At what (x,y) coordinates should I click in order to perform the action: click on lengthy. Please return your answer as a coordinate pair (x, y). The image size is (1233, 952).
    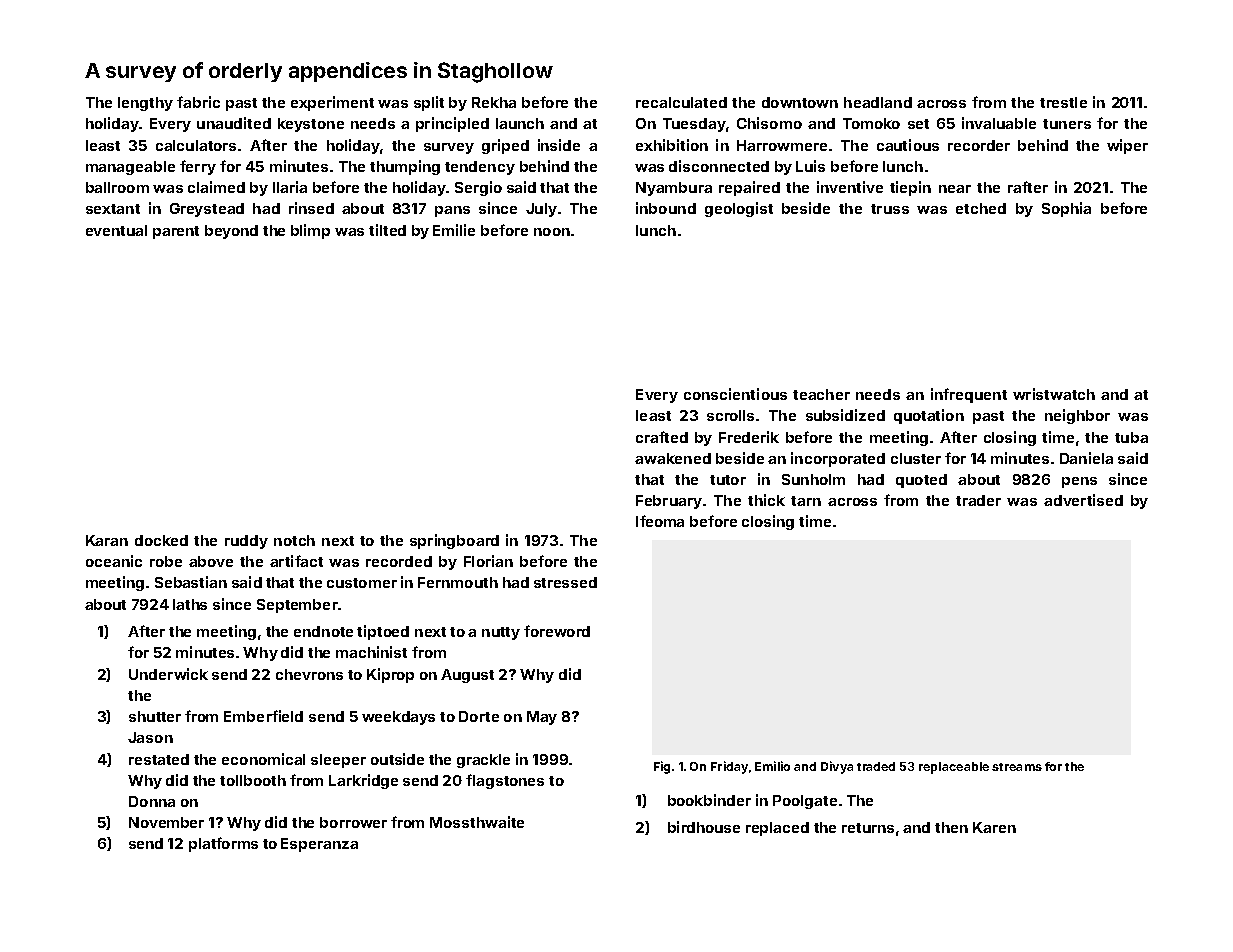
    Looking at the image, I should click on (145, 104).
